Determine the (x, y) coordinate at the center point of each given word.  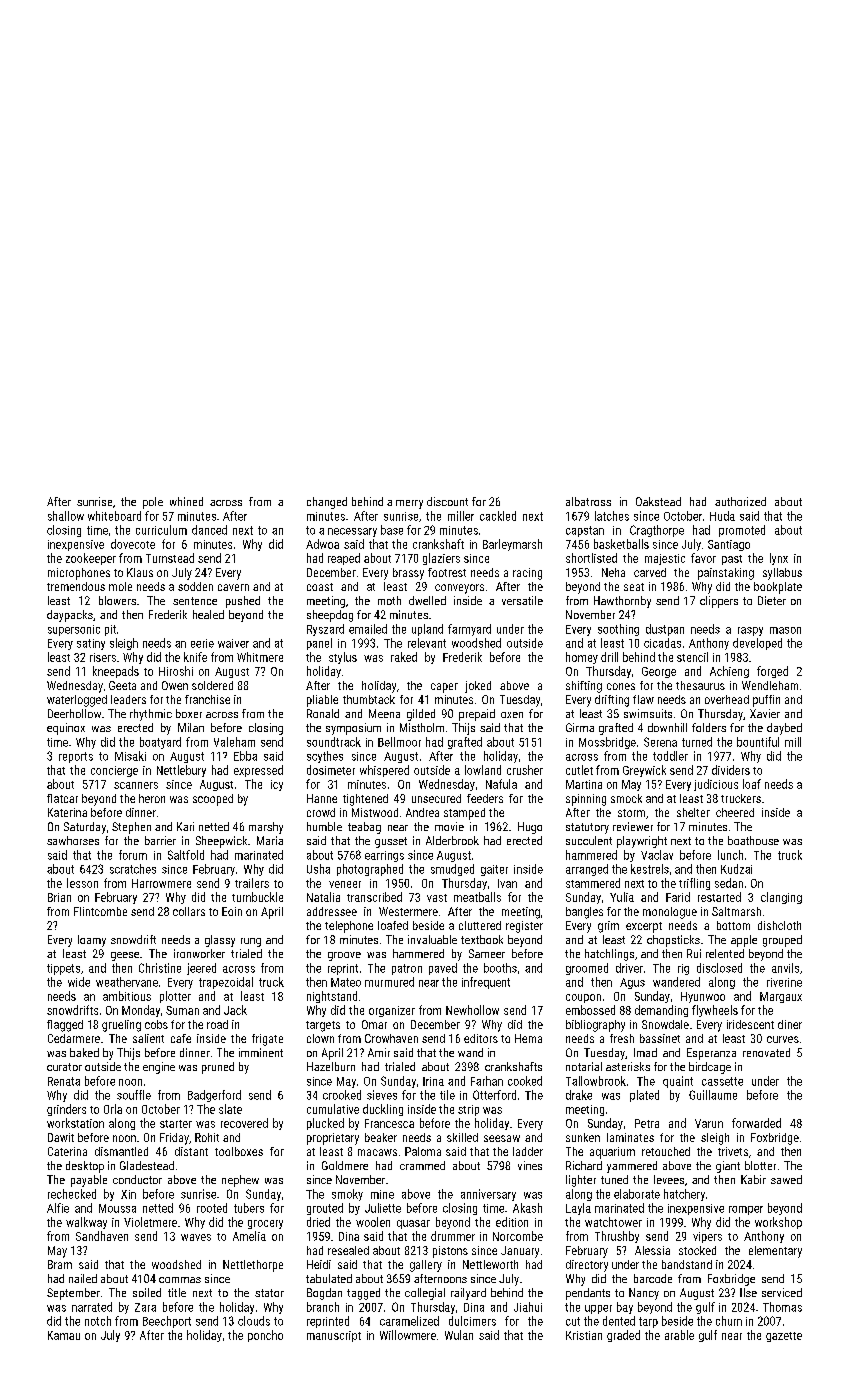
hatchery (684, 1195)
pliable (322, 701)
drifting (612, 701)
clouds (254, 1321)
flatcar (62, 798)
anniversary (488, 1195)
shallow (66, 516)
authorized (740, 501)
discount (447, 501)
